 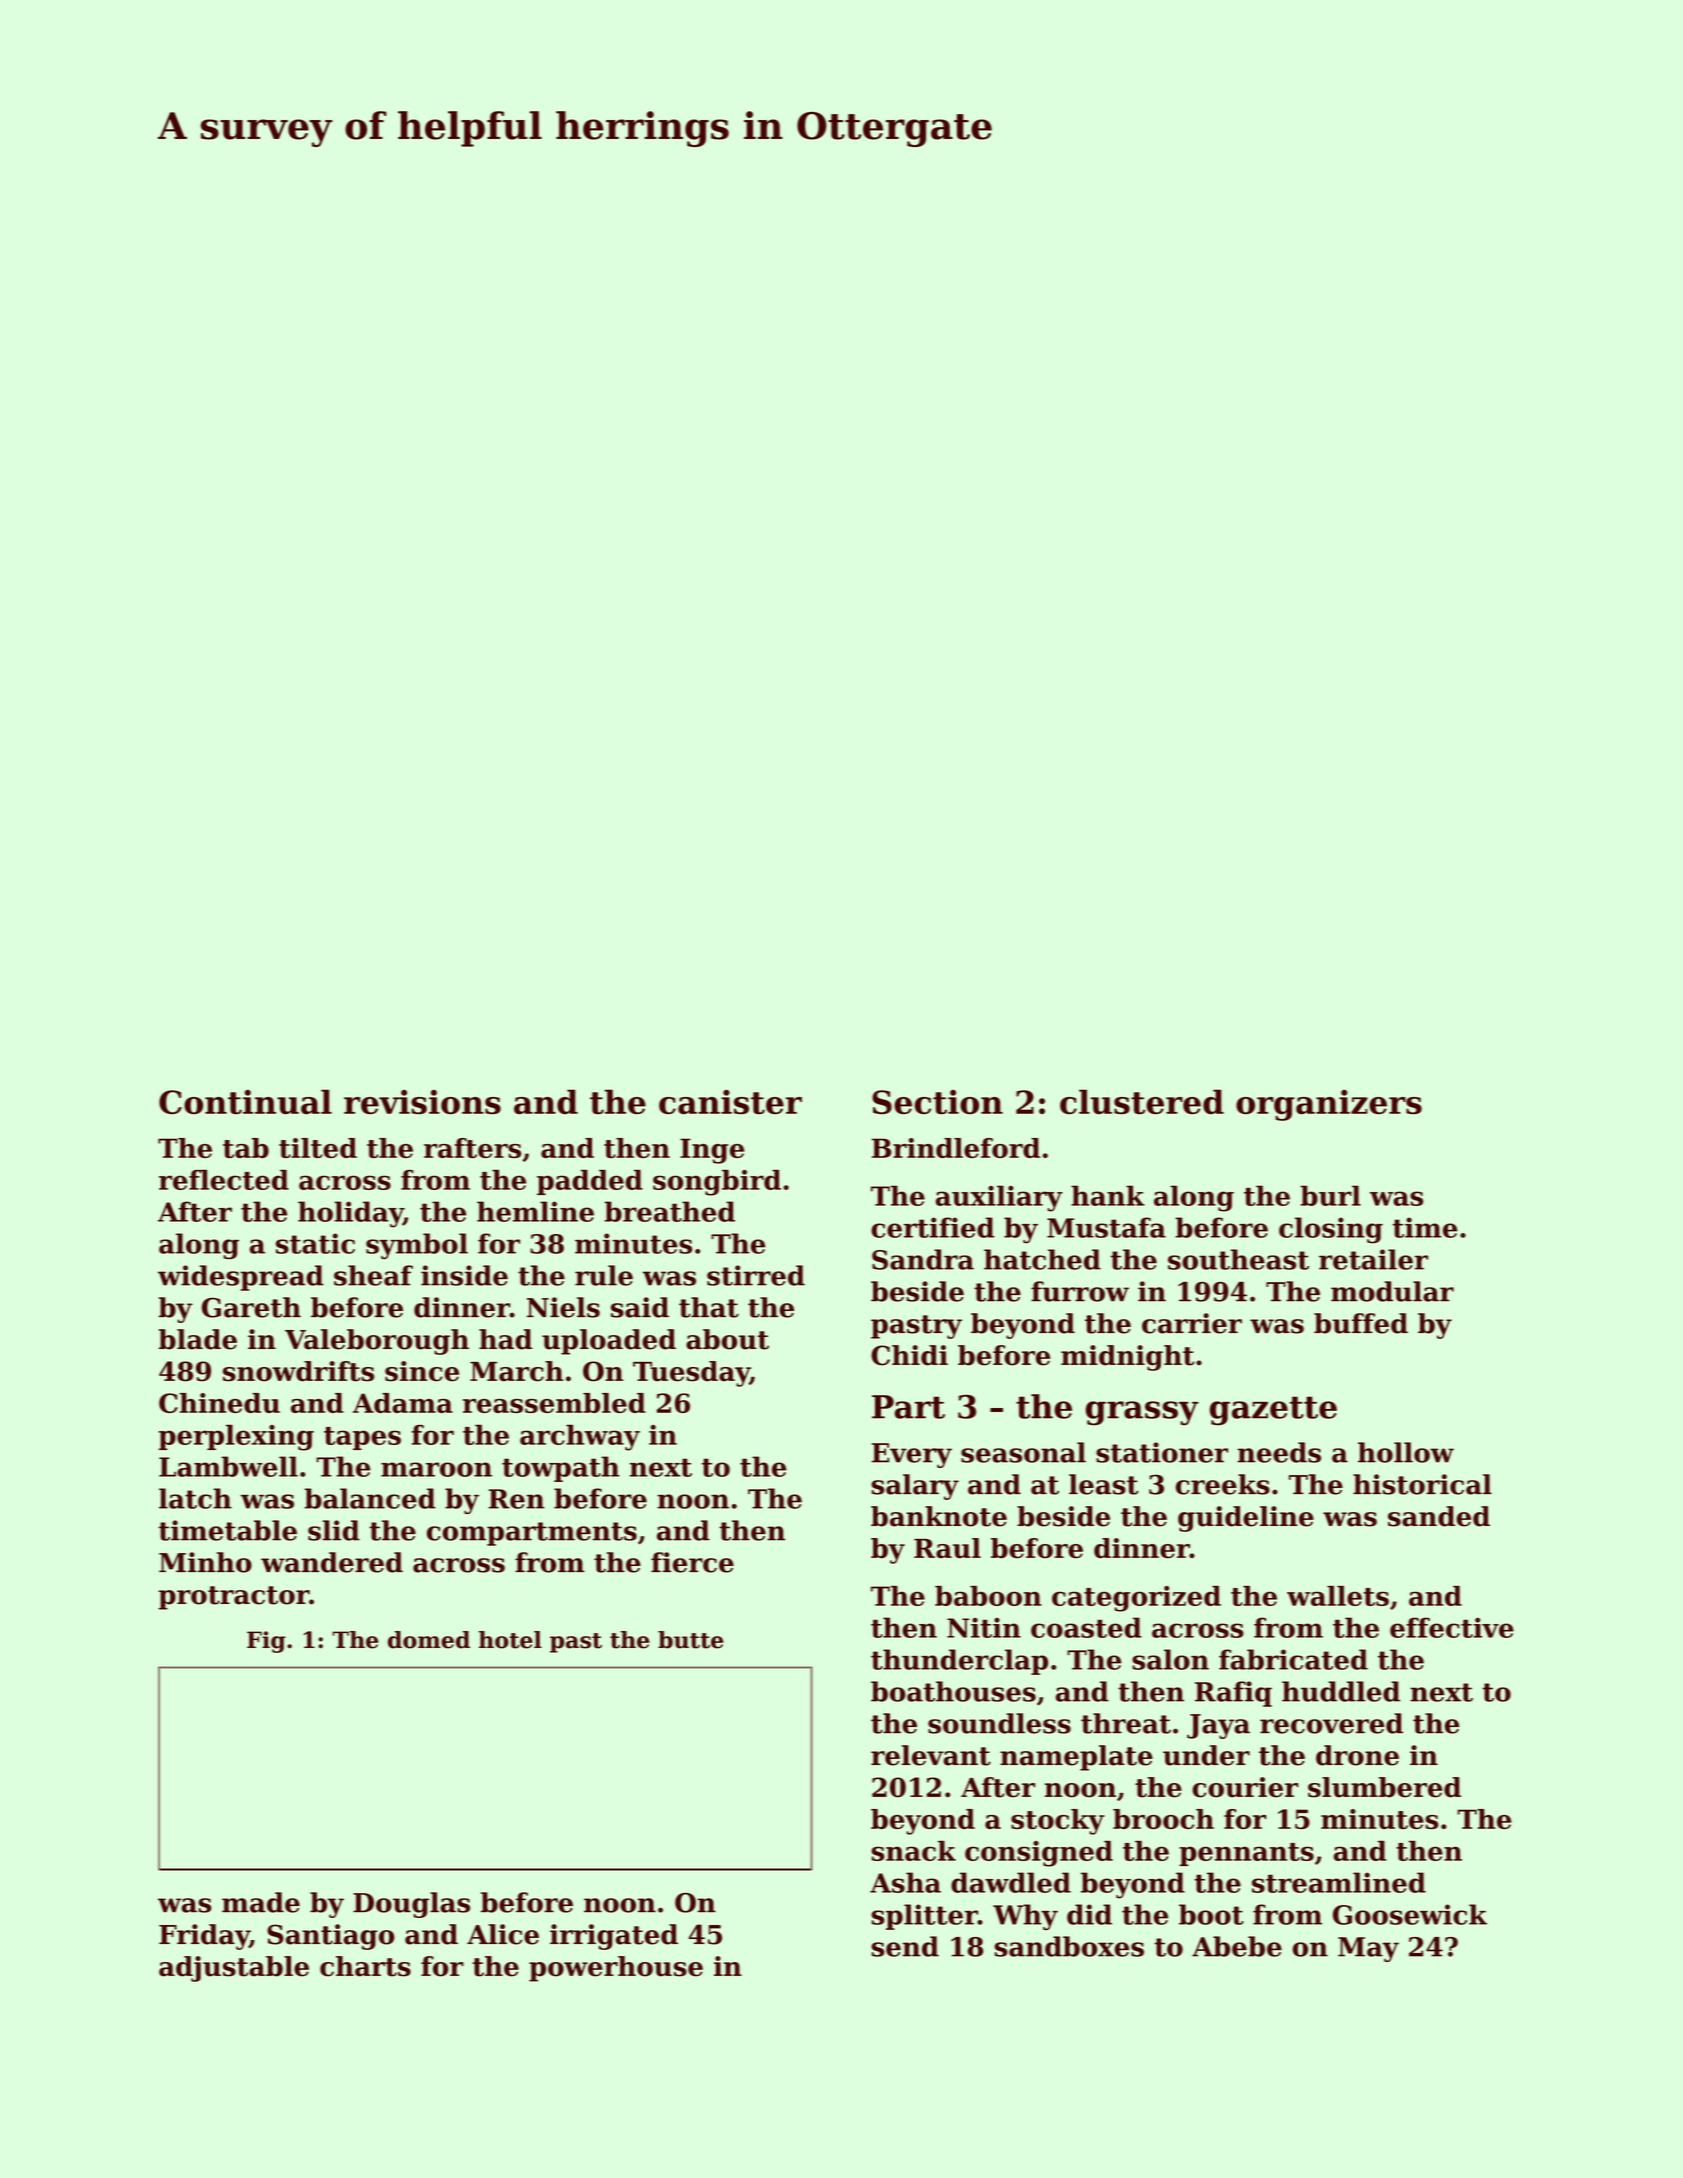 I want to click on midnight, so click(x=1128, y=1358).
